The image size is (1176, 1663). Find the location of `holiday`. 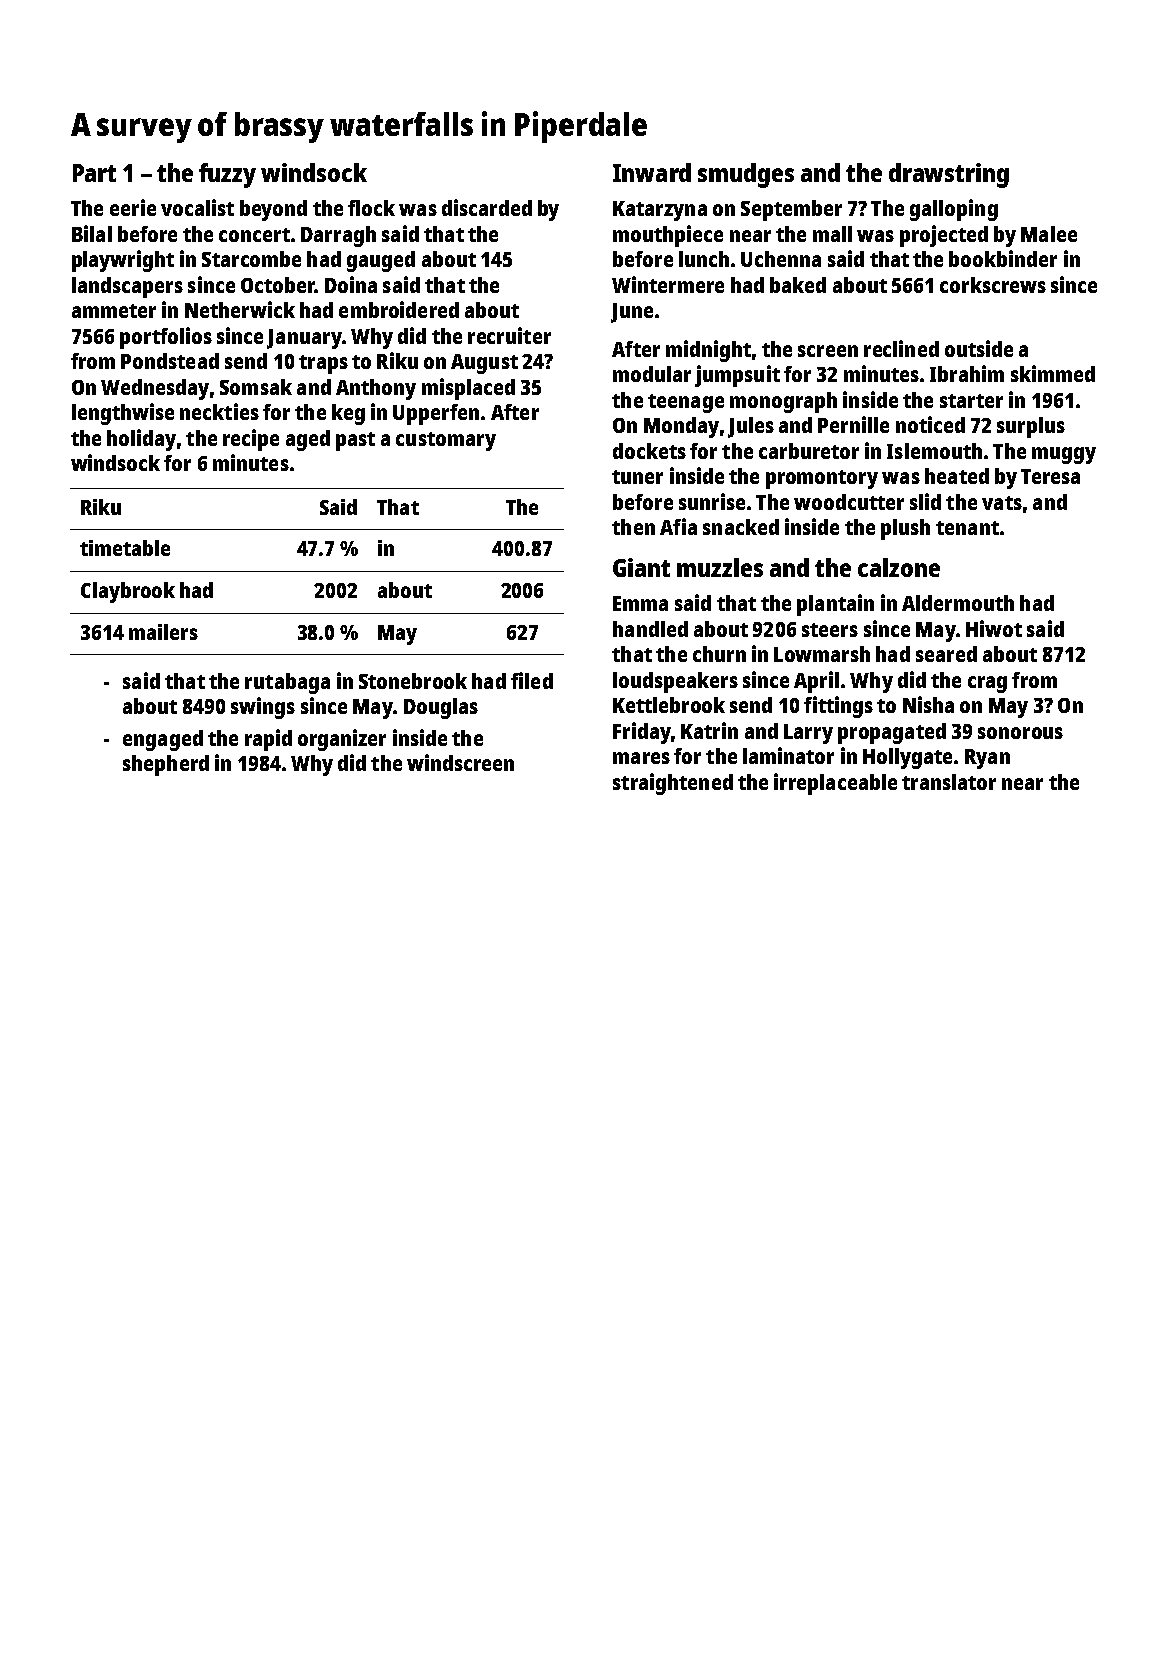

holiday is located at coordinates (141, 440).
